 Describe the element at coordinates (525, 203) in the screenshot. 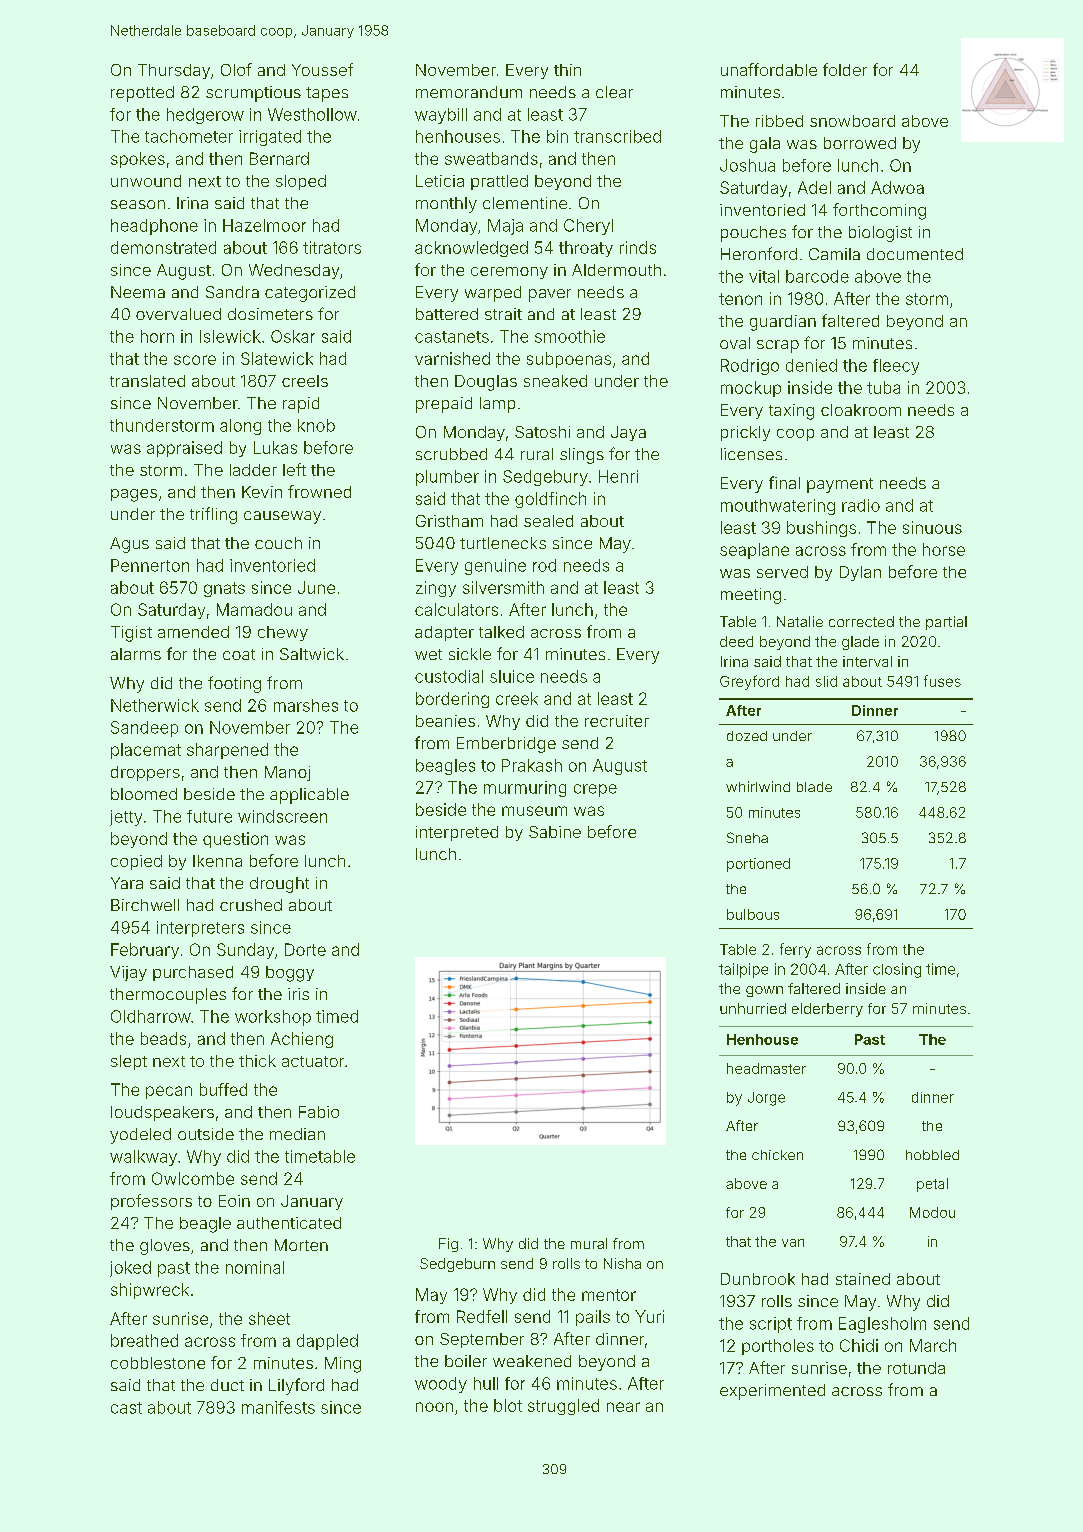

I see `clementine` at that location.
